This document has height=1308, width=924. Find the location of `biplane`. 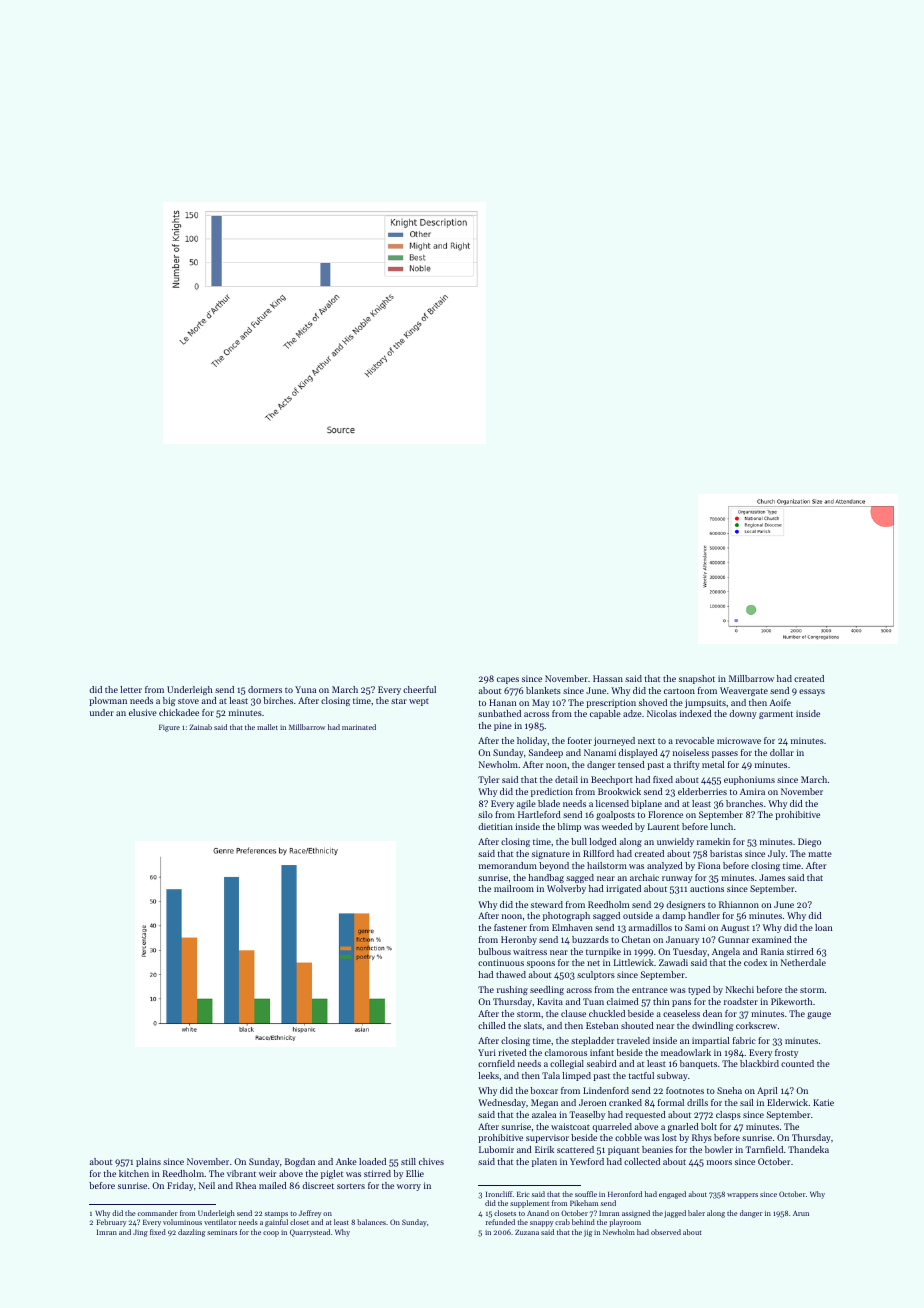

biplane is located at coordinates (646, 804).
